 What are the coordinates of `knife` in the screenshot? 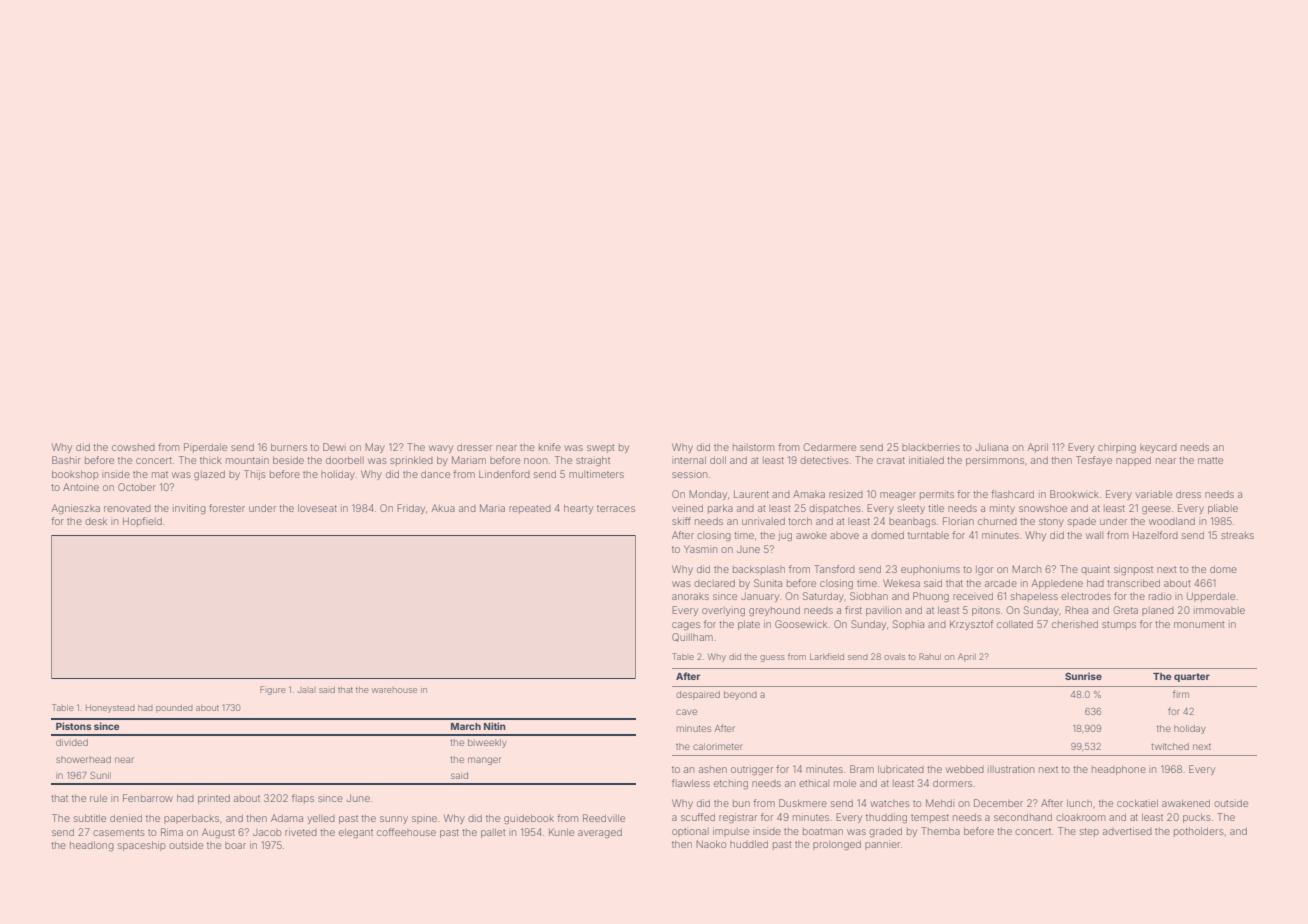 It's located at (550, 447).
